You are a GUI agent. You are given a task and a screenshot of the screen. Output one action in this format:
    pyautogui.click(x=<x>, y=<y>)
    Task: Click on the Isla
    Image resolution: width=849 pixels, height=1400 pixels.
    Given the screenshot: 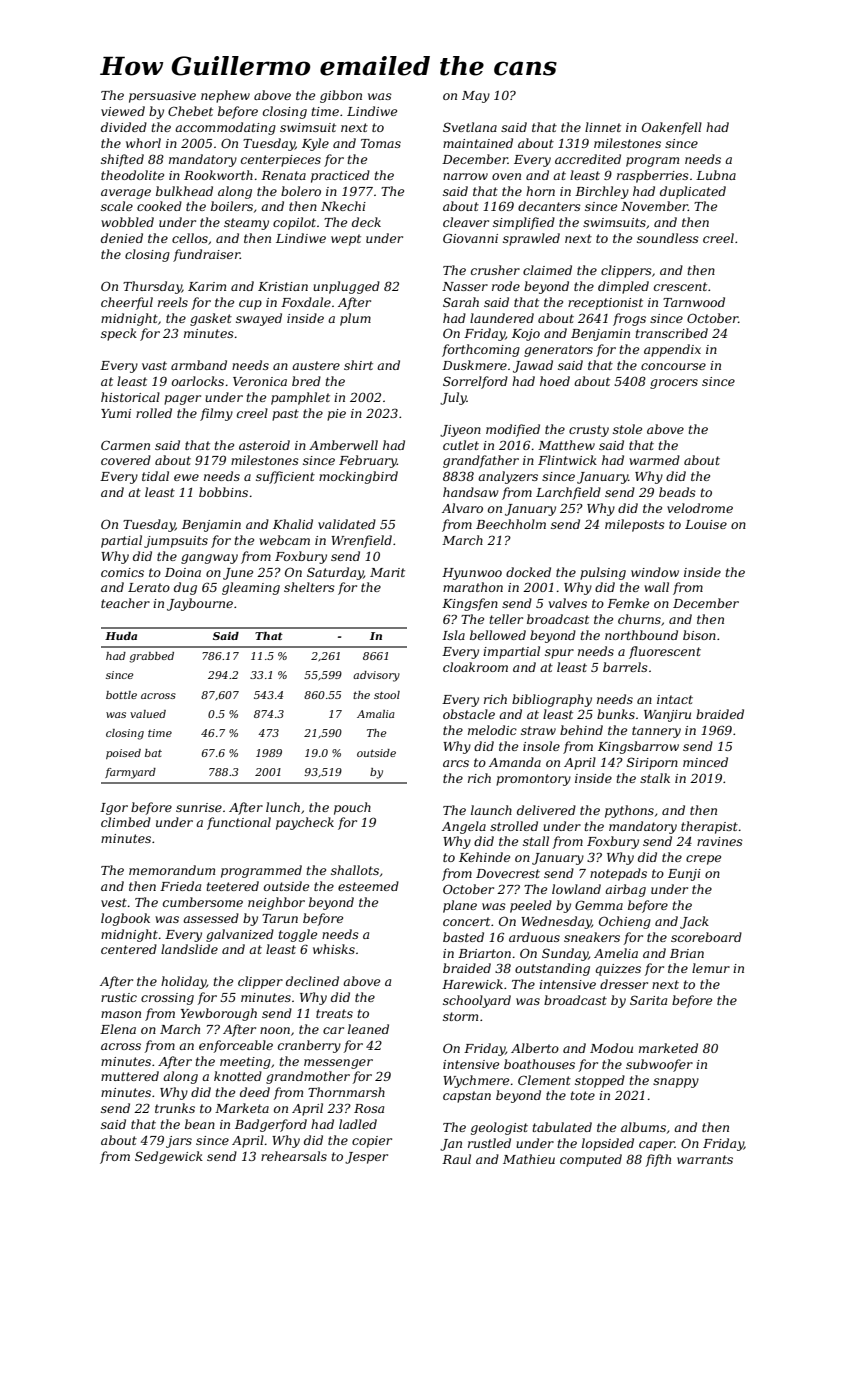 What is the action you would take?
    pyautogui.click(x=453, y=635)
